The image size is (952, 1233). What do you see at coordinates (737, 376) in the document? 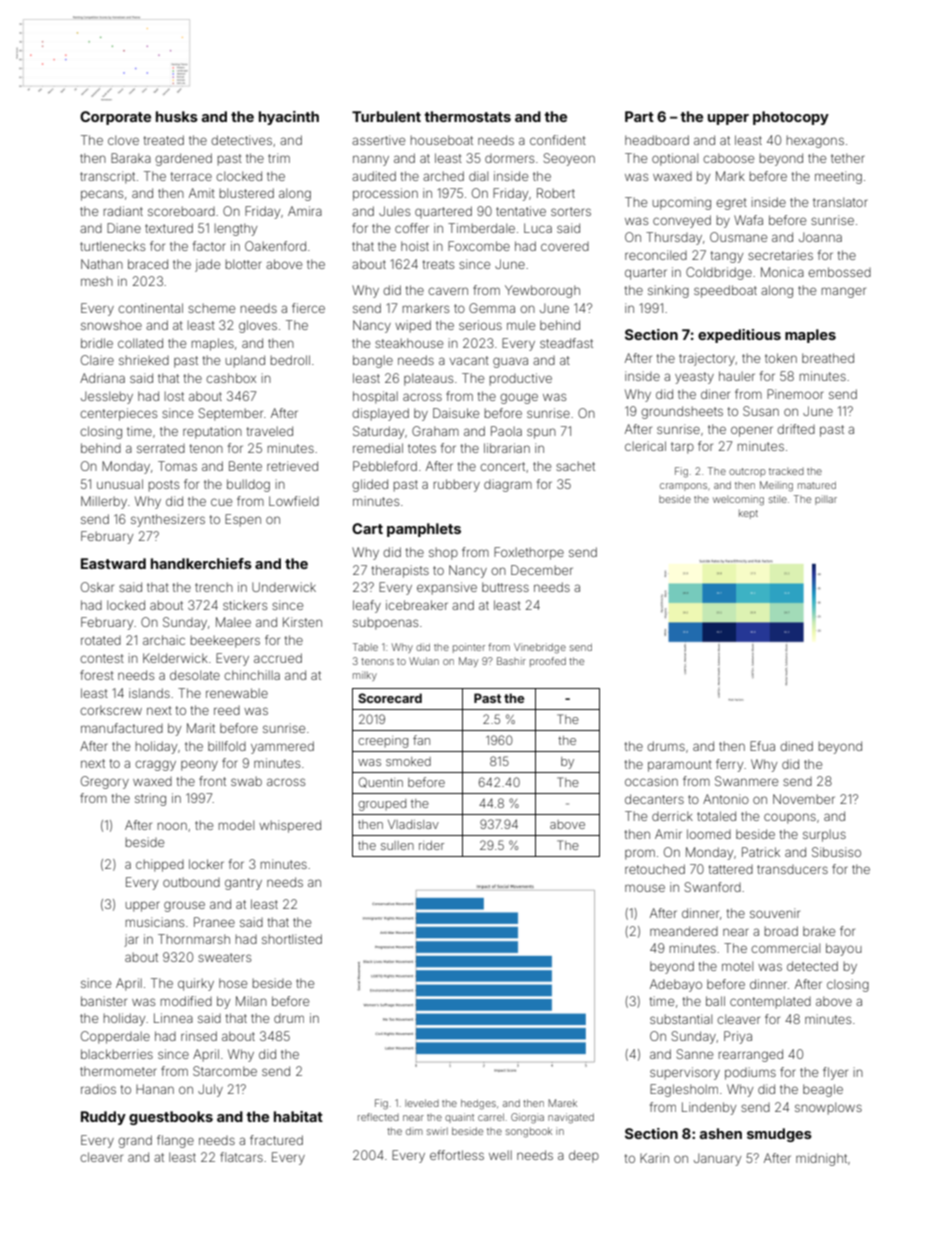
I see `hauler` at bounding box center [737, 376].
